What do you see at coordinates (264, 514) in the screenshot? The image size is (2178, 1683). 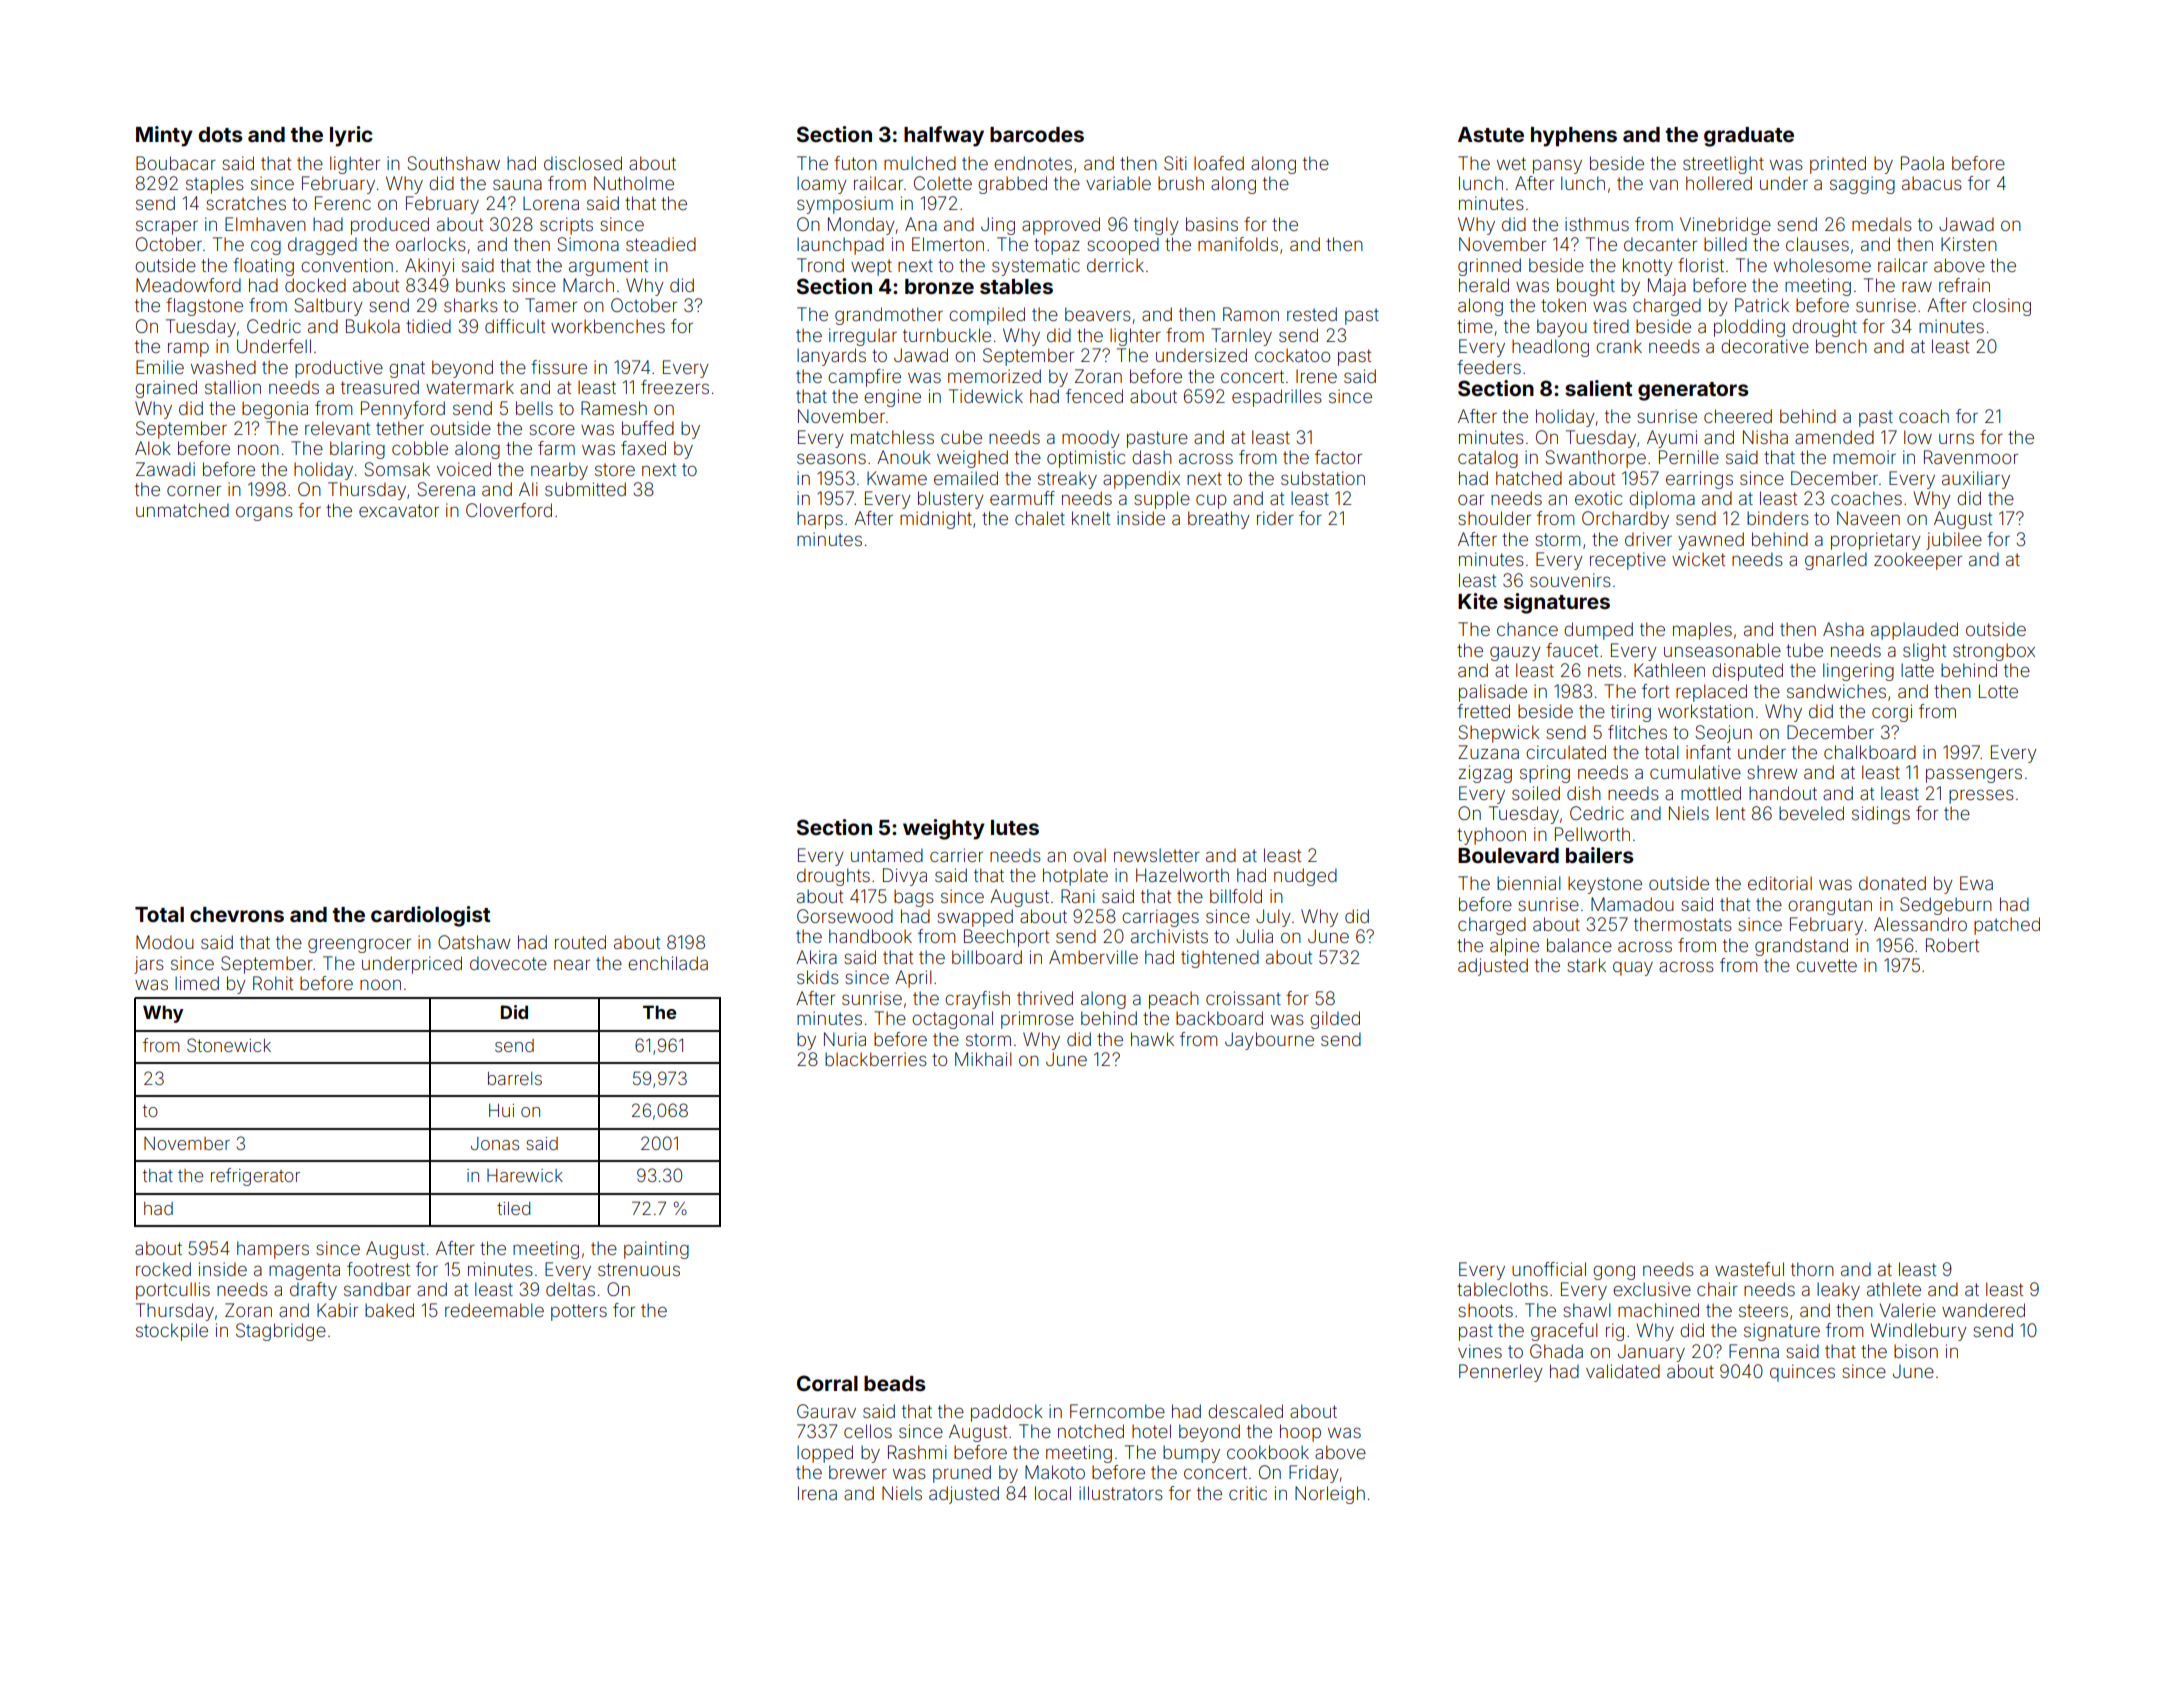 I see `organs` at bounding box center [264, 514].
